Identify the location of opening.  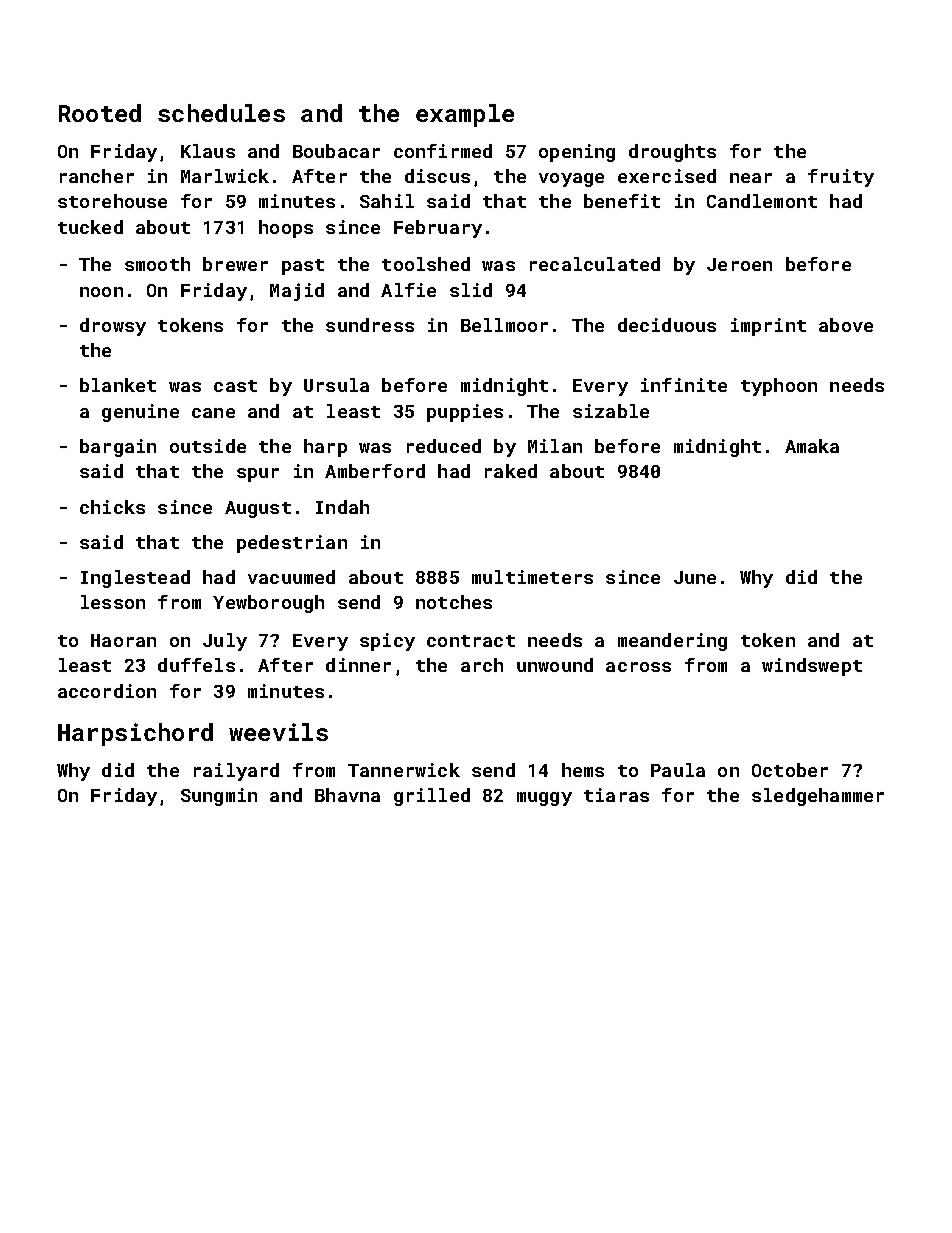
(577, 153).
